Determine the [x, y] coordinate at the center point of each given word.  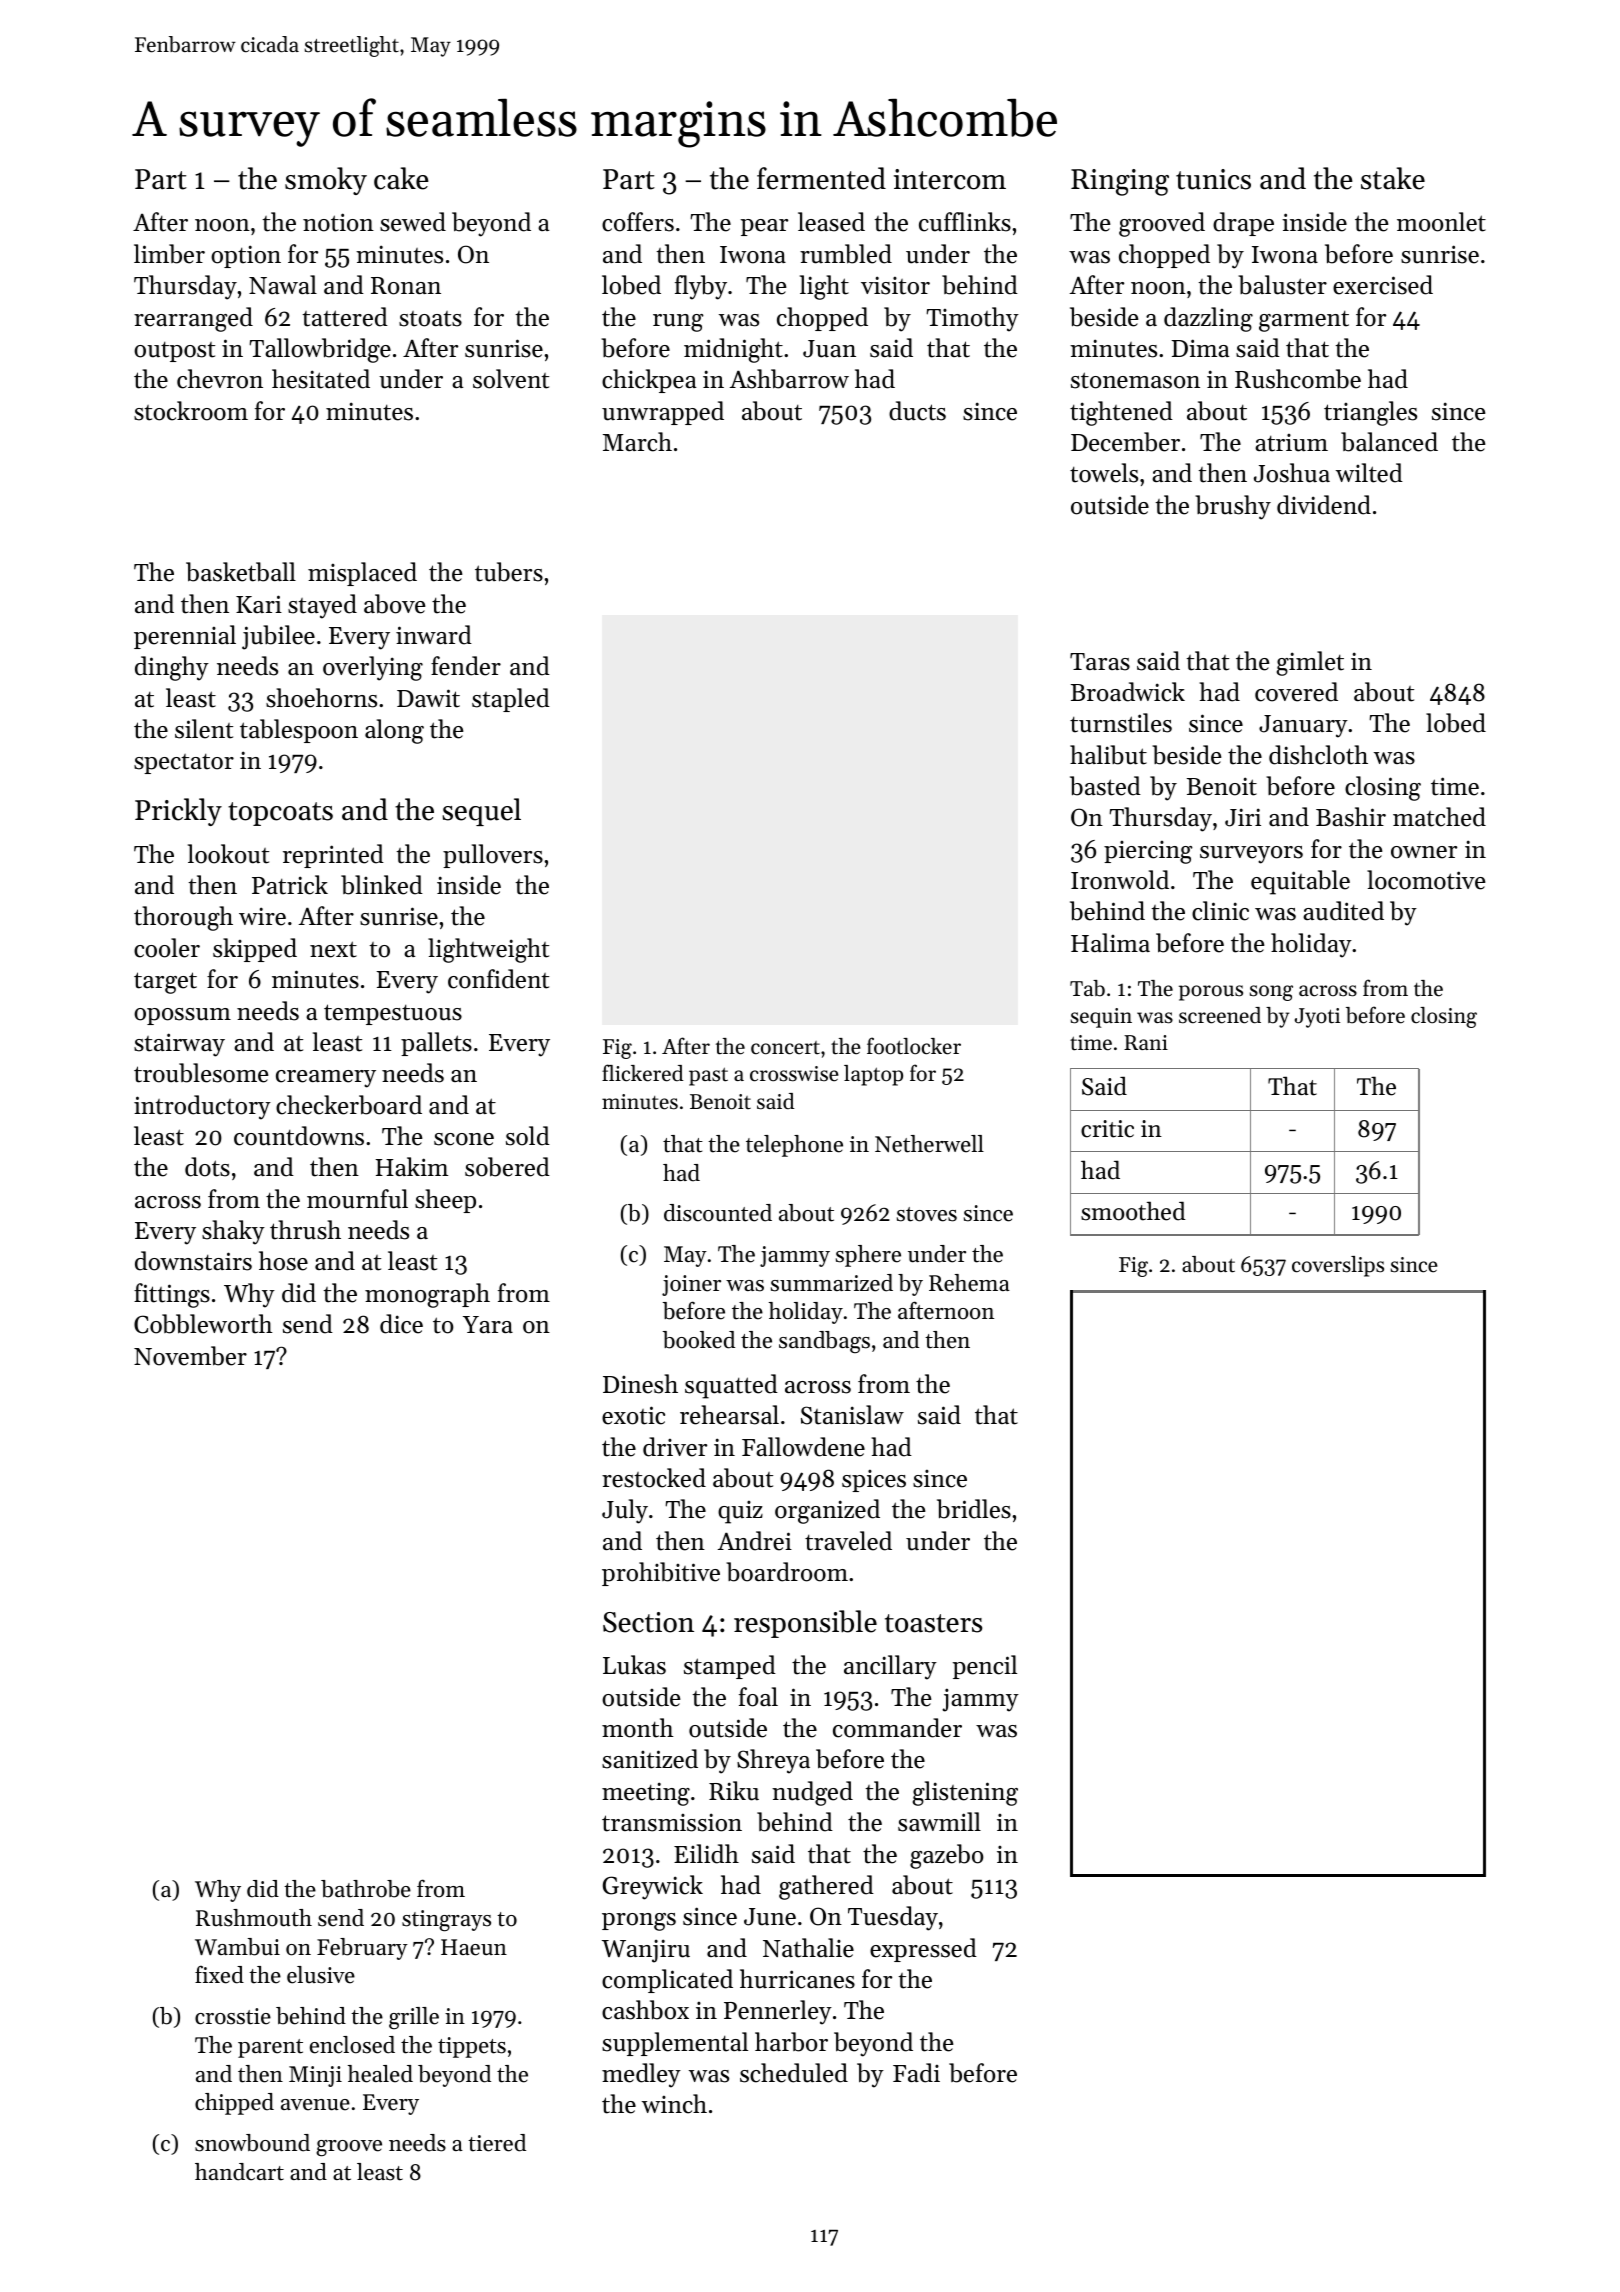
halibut [1108, 755]
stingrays [446, 1921]
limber [169, 254]
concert [785, 1048]
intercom [950, 179]
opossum [182, 1016]
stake [1393, 178]
